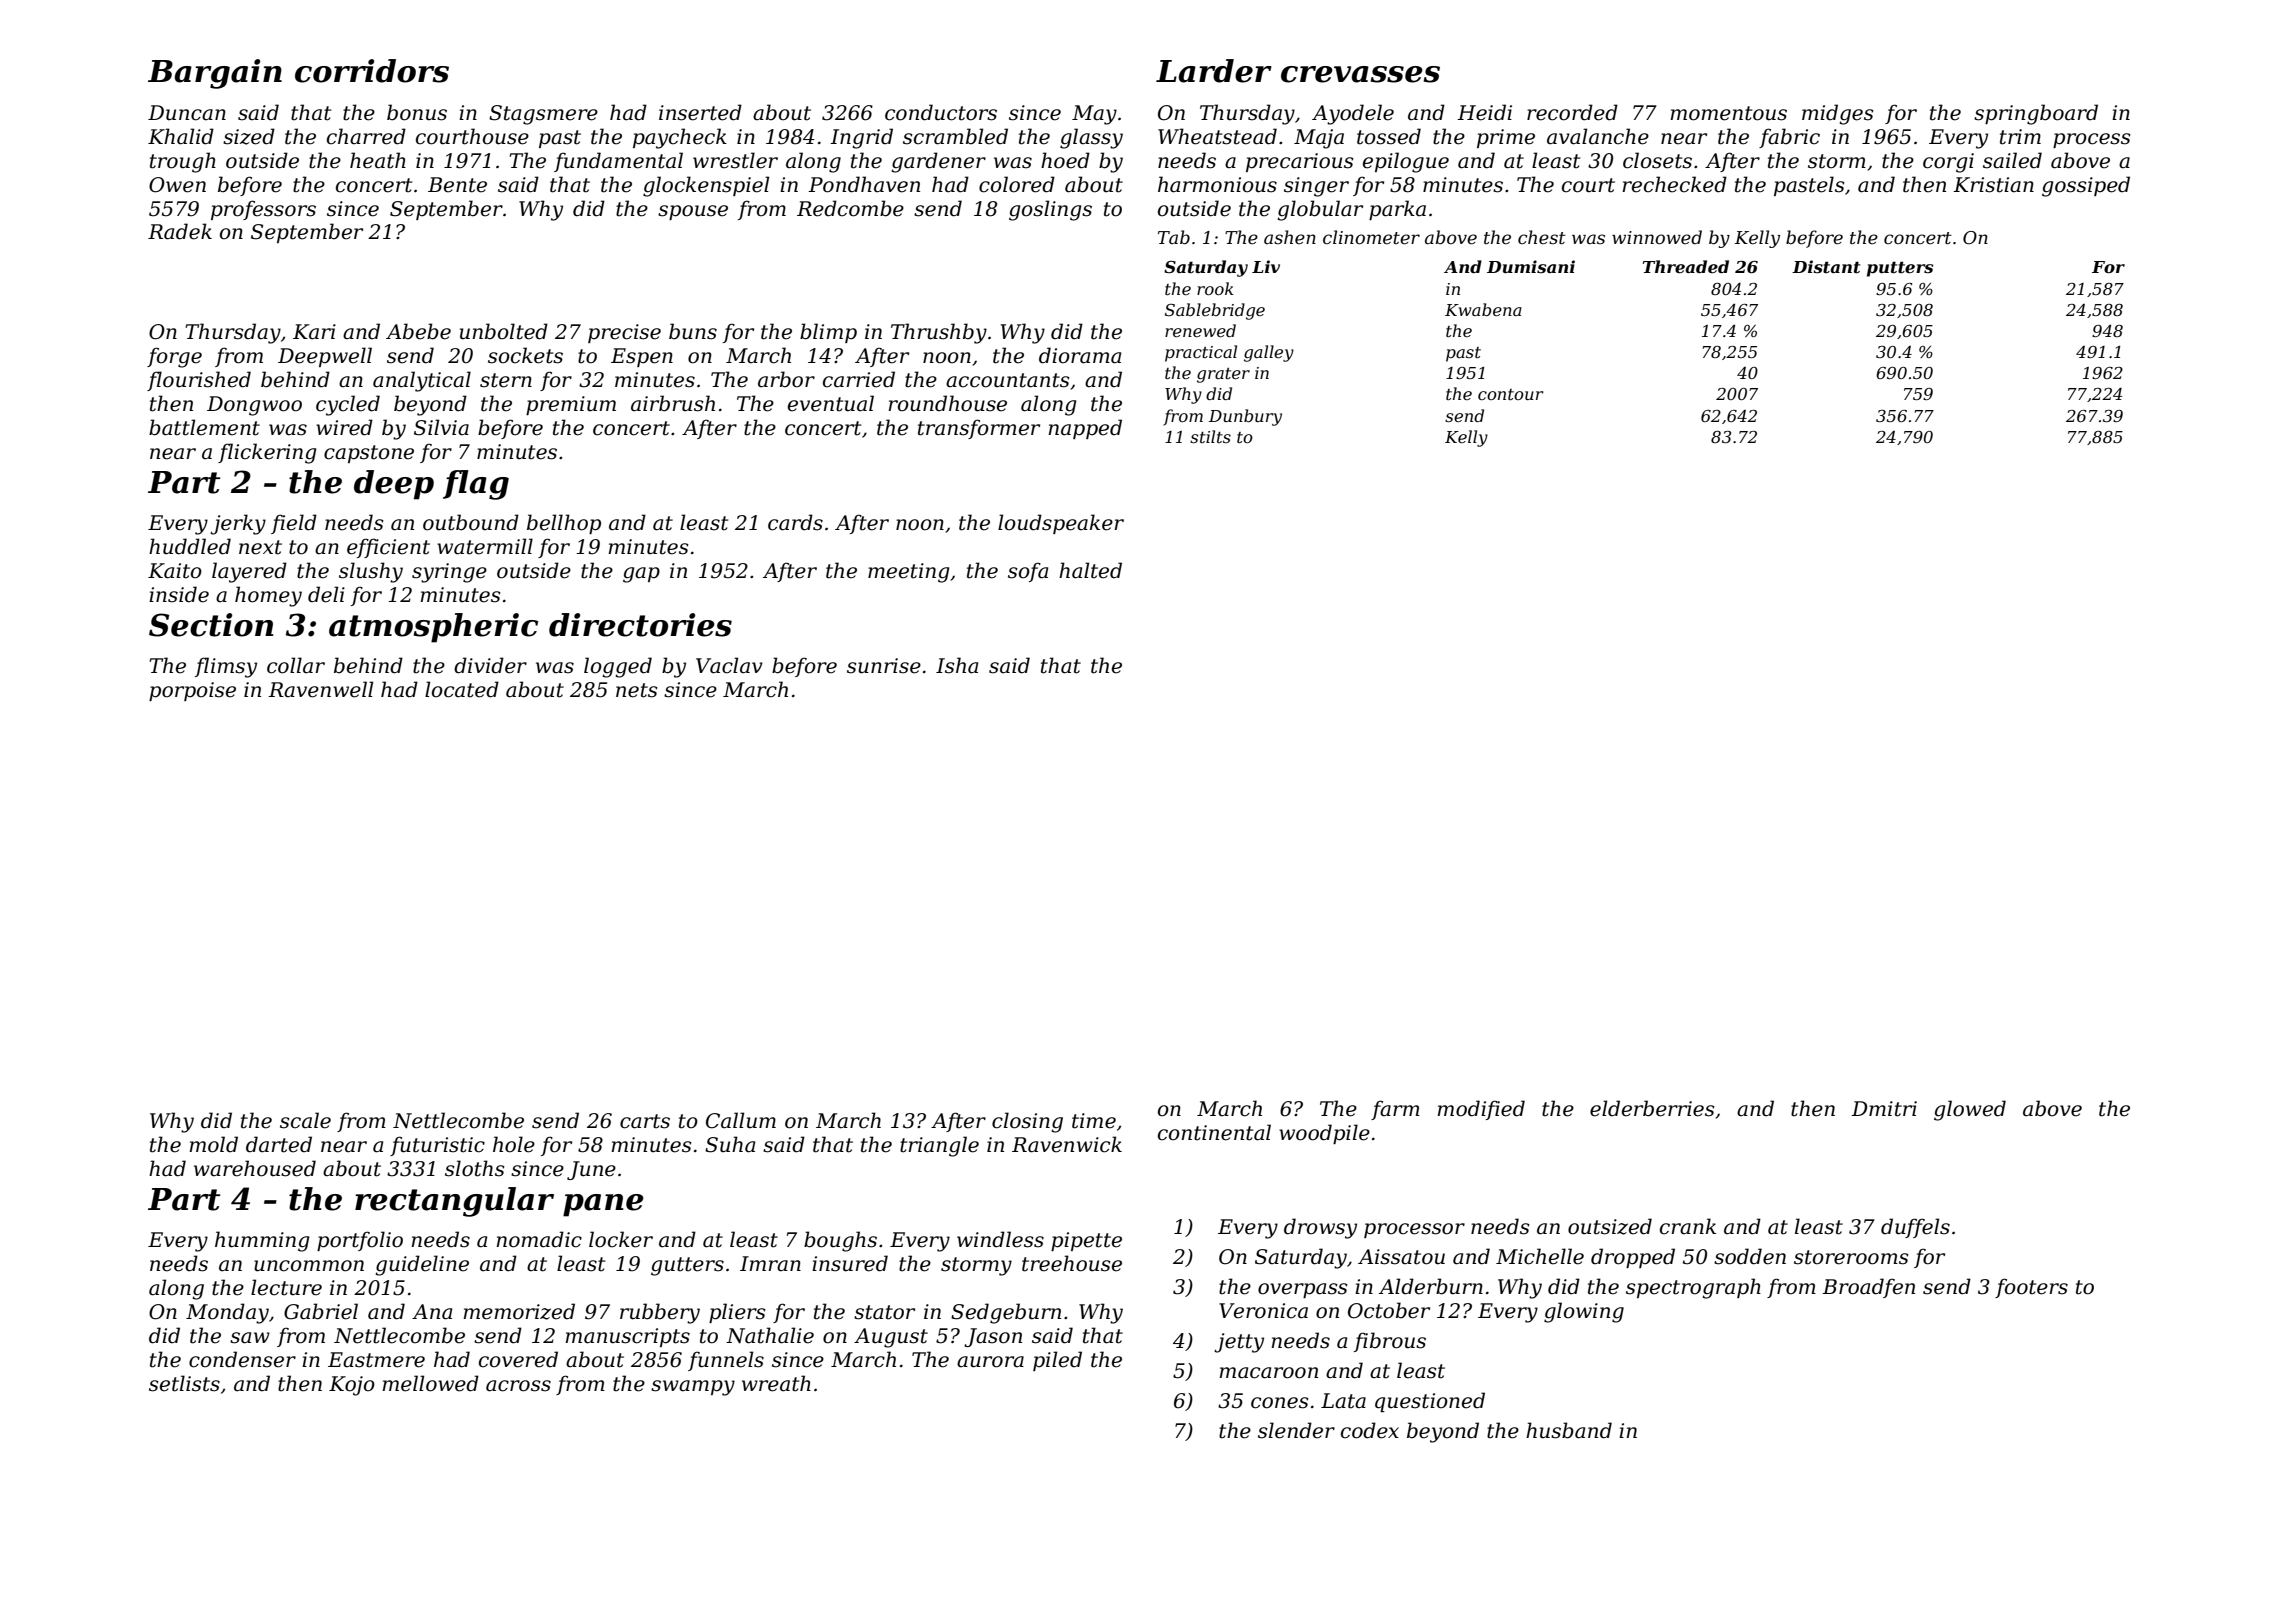 Image resolution: width=2280 pixels, height=1612 pixels. I want to click on glowed, so click(1970, 1110).
